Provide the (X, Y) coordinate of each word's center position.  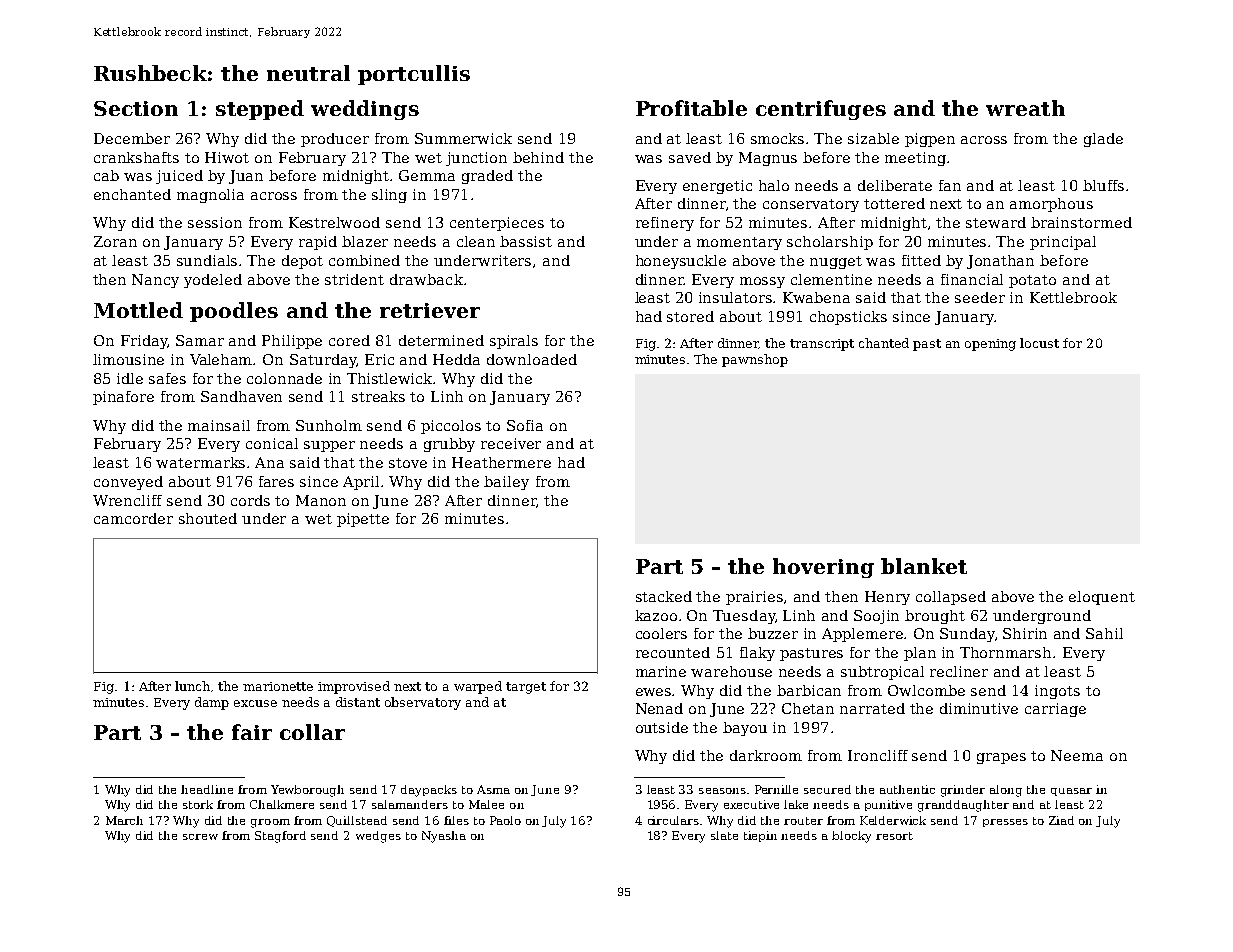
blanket (924, 566)
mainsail (219, 425)
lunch (192, 686)
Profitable (691, 108)
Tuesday (744, 617)
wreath (1025, 108)
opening (990, 345)
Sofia (525, 425)
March (124, 820)
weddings (365, 110)
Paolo (505, 820)
